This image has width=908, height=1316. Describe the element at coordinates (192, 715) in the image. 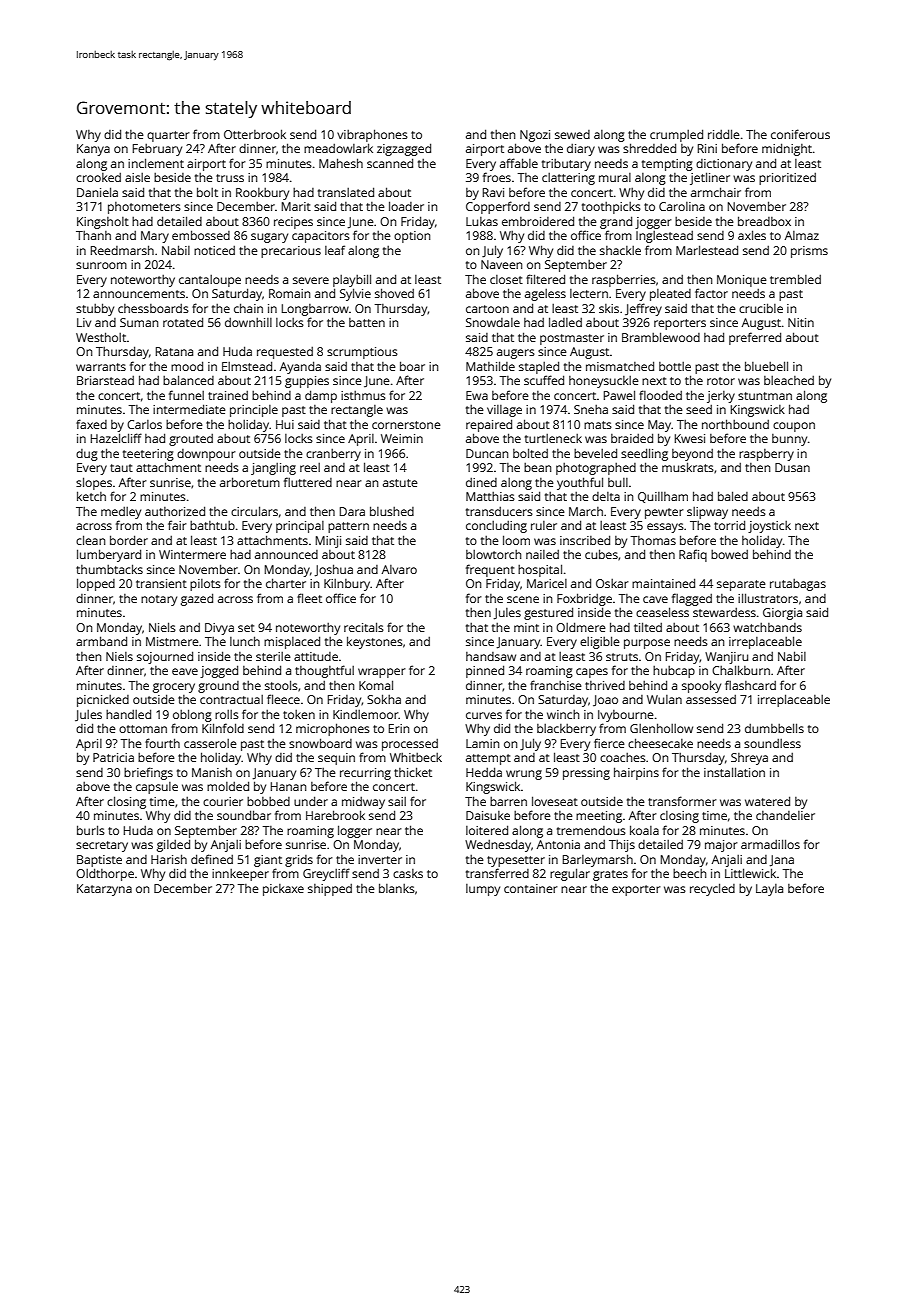

I see `oblong` at that location.
